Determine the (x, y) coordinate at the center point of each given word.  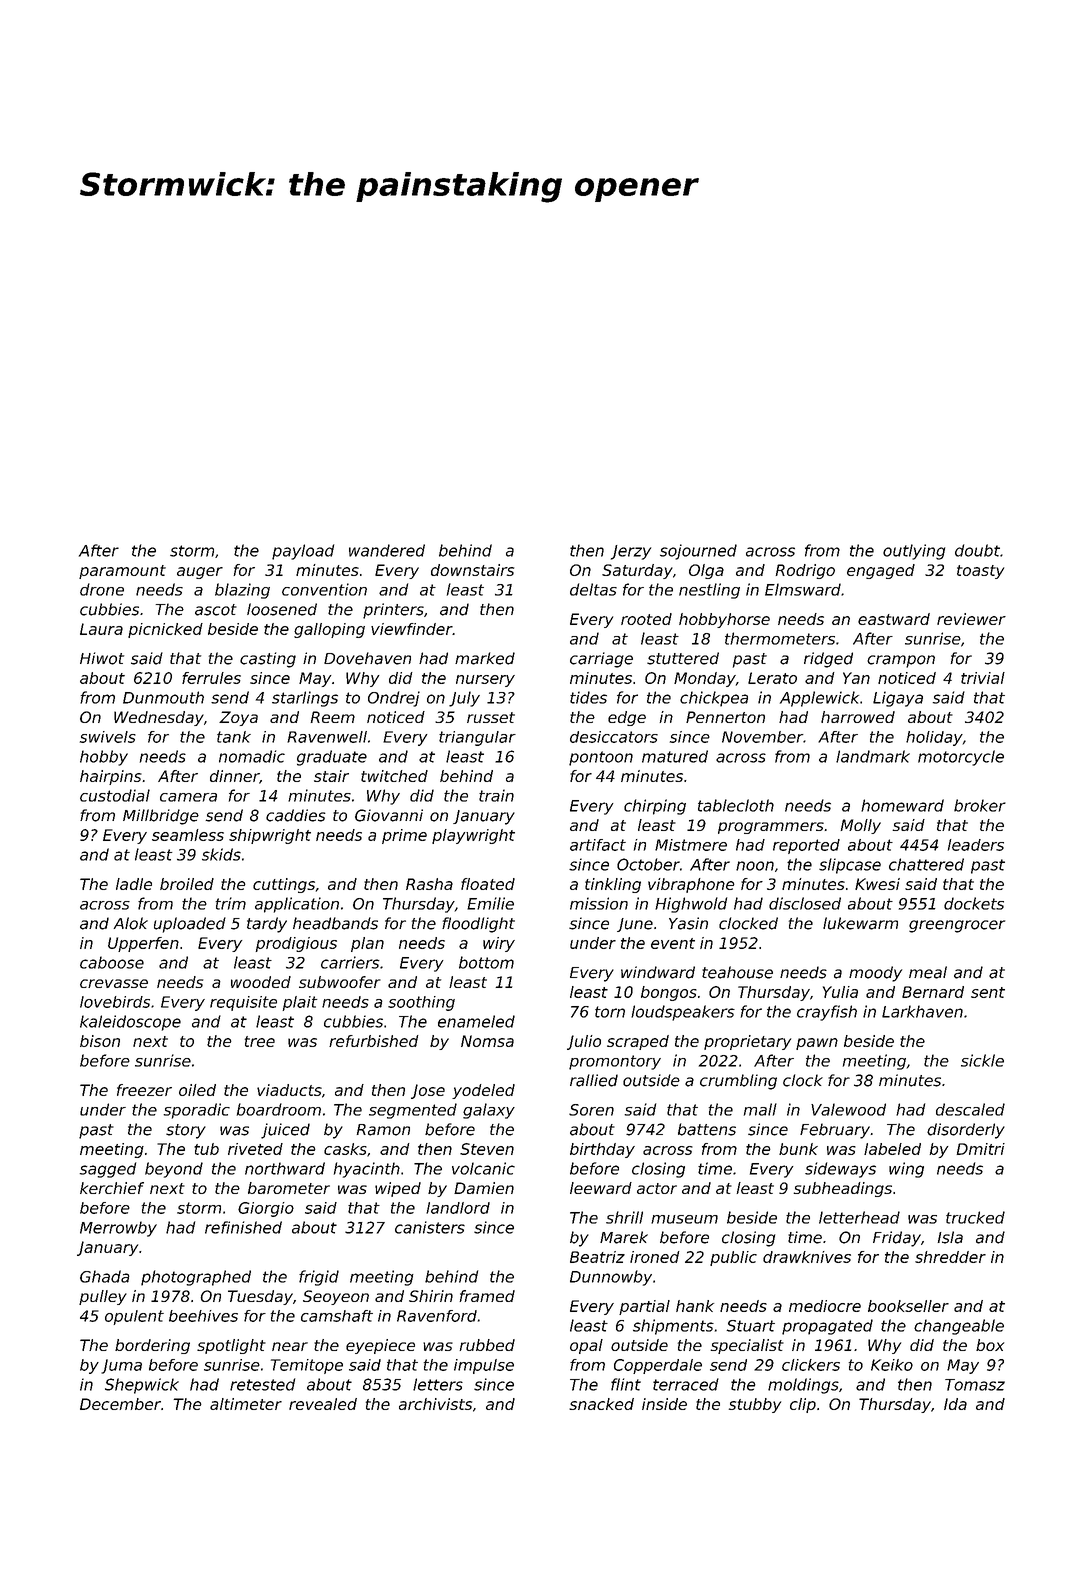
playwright (473, 836)
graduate (332, 758)
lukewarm (860, 923)
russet (491, 717)
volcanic (483, 1168)
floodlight (478, 925)
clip (803, 1405)
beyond (174, 1170)
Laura (101, 629)
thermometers (780, 638)
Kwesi (877, 884)
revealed (323, 1404)
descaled (970, 1109)
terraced (686, 1384)
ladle (134, 884)
